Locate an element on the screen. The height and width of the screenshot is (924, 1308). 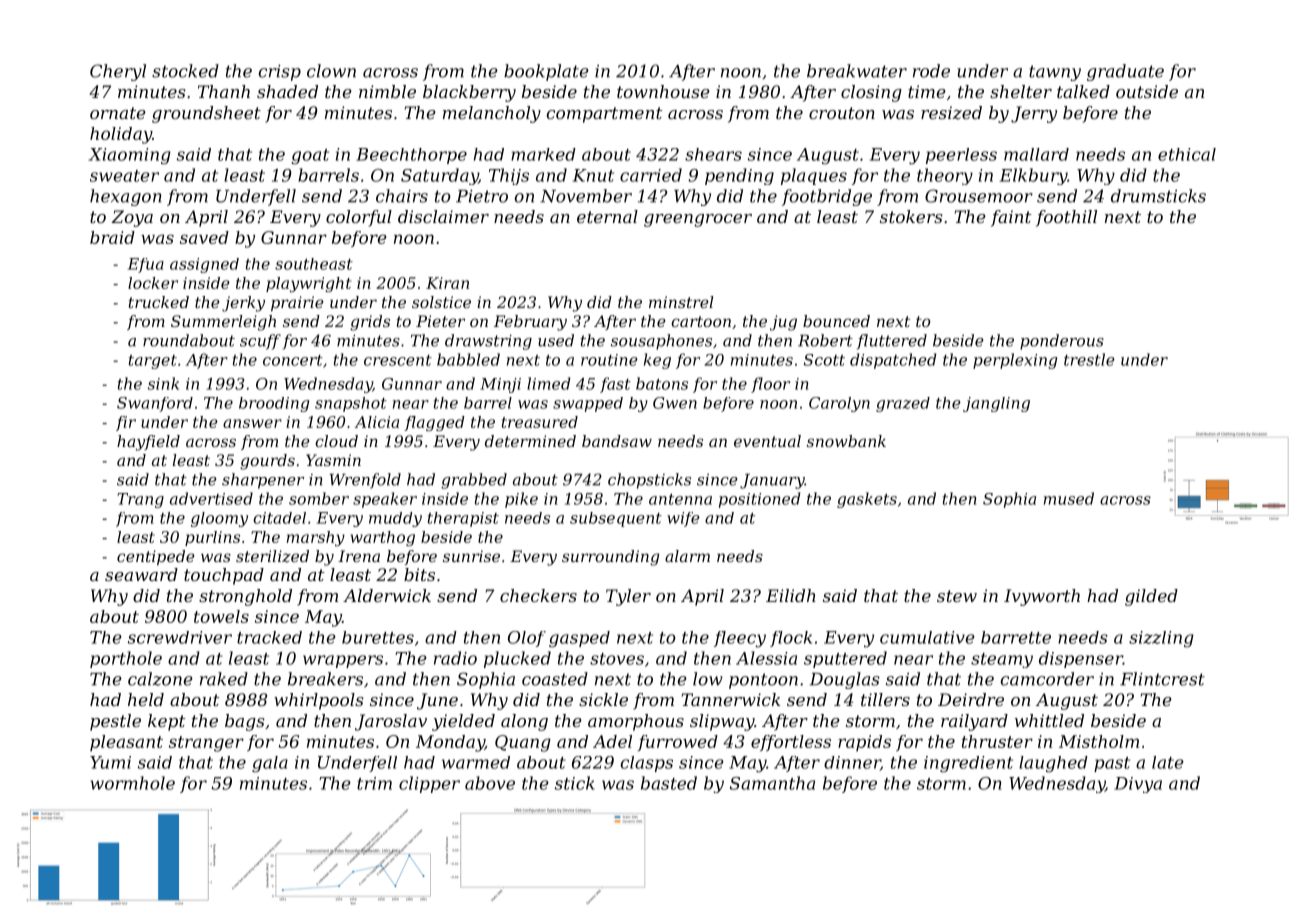
Cheryl is located at coordinates (118, 72).
